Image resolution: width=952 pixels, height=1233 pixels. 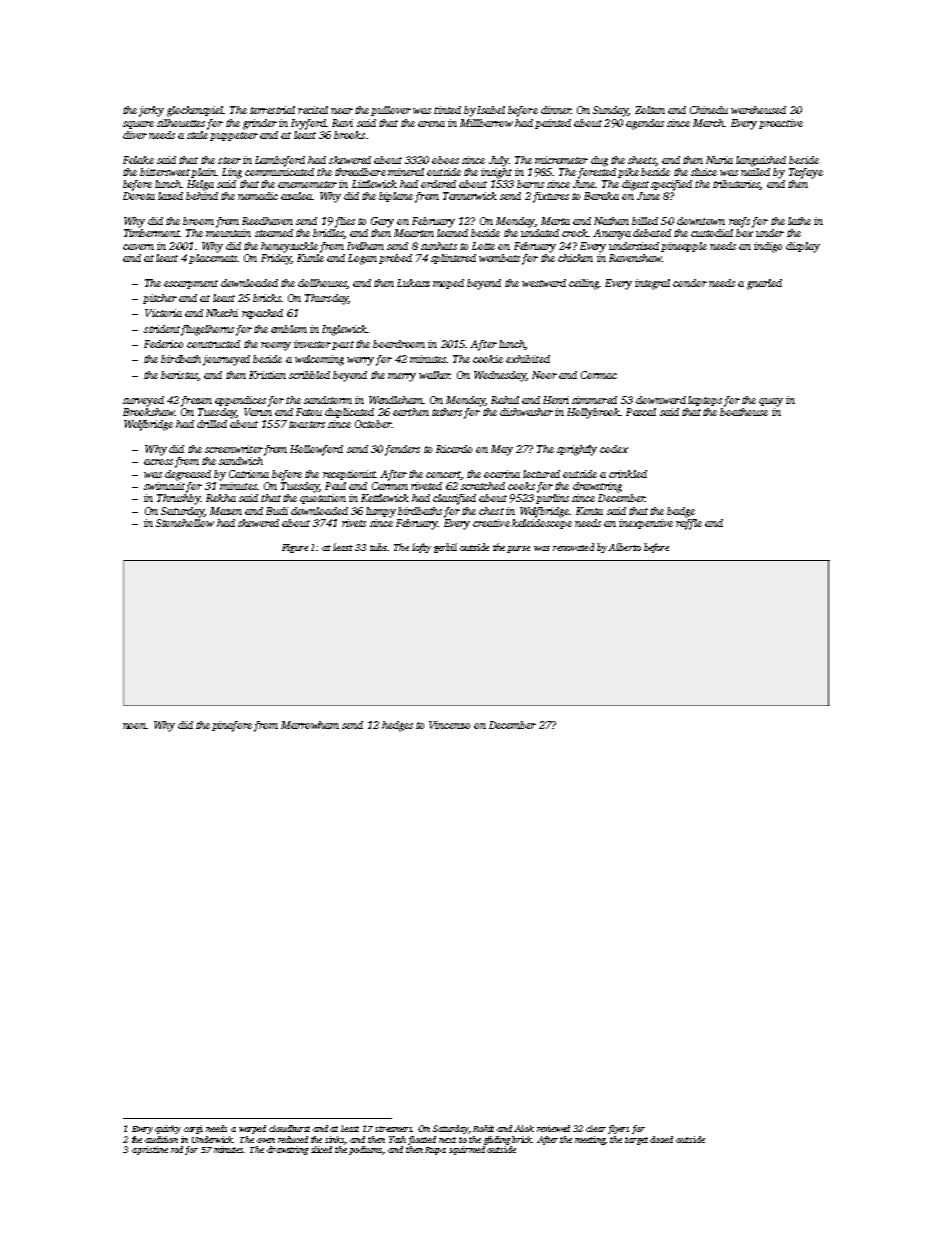 I want to click on warehoused, so click(x=758, y=110).
